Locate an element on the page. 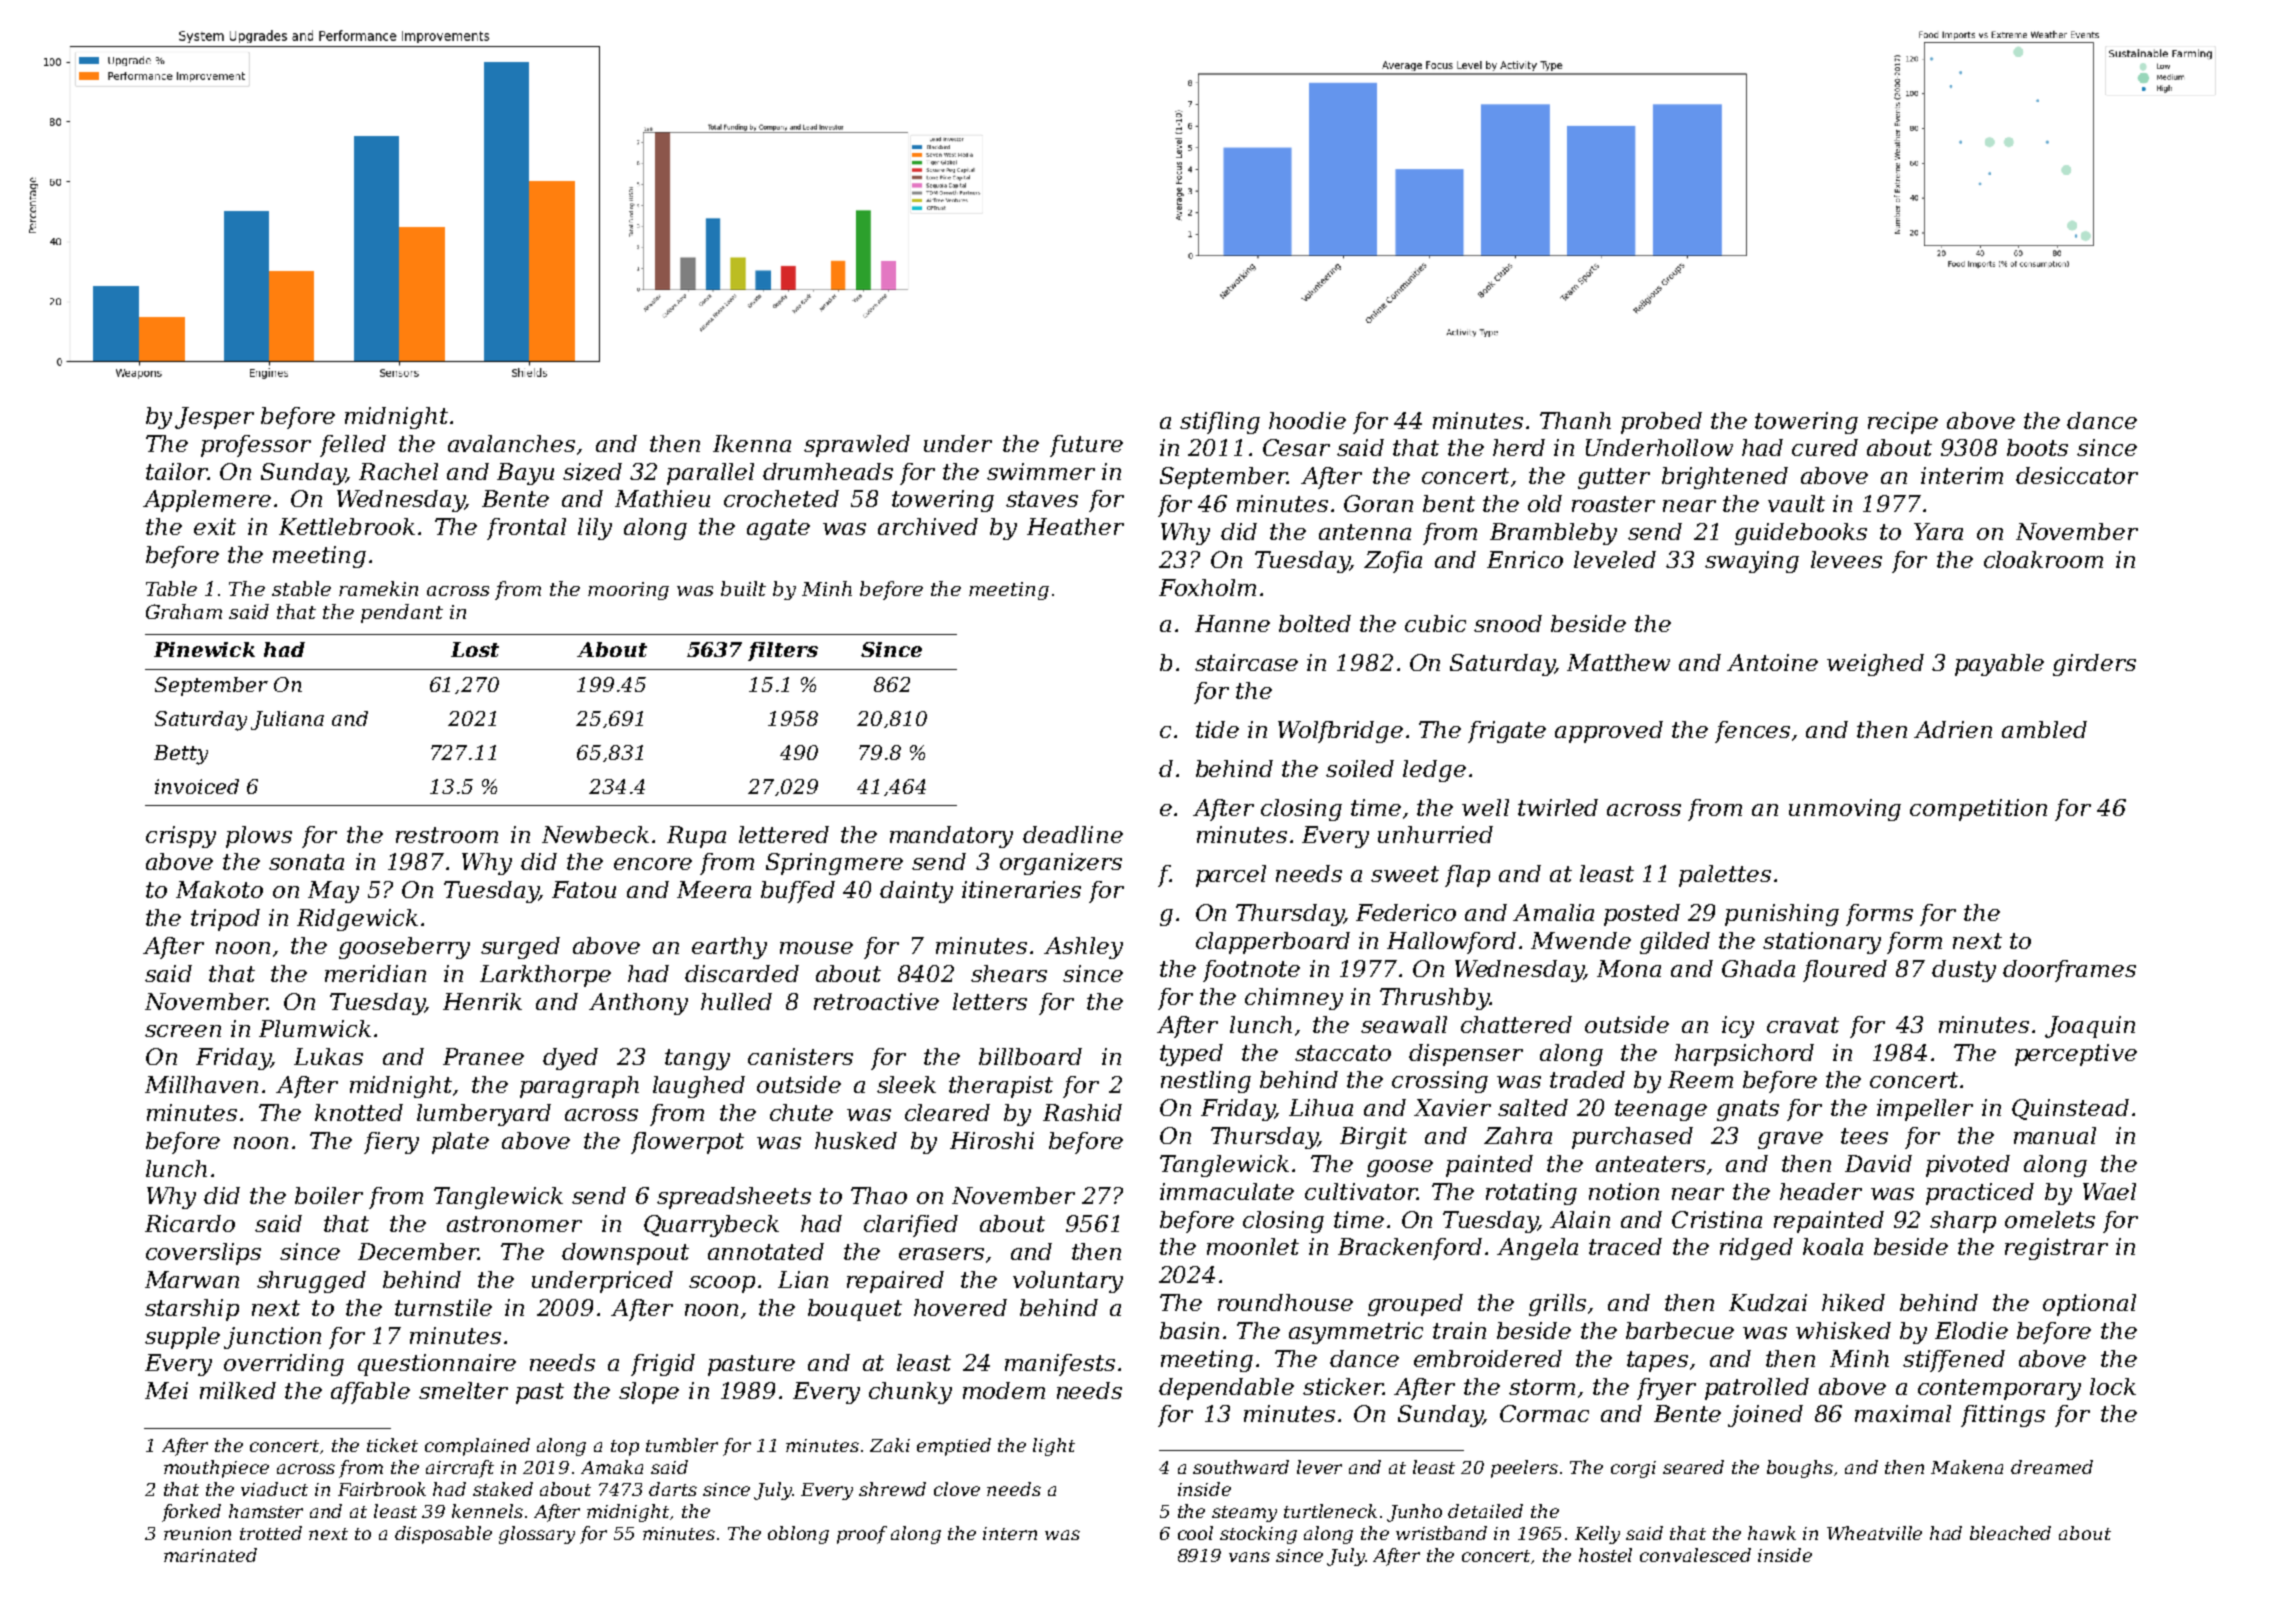  patrolled is located at coordinates (1757, 1389).
